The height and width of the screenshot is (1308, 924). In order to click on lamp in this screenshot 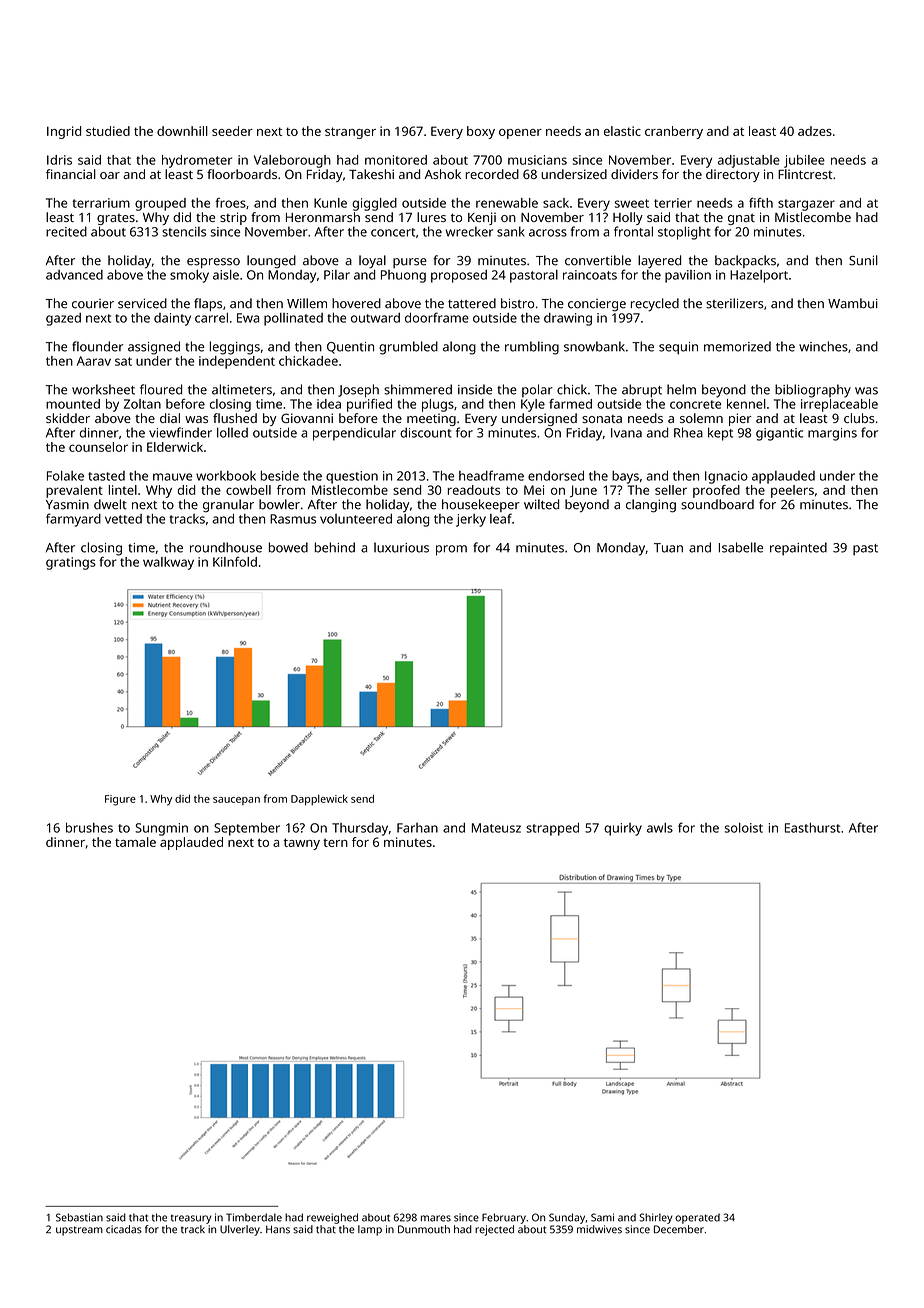, I will do `click(370, 1230)`.
